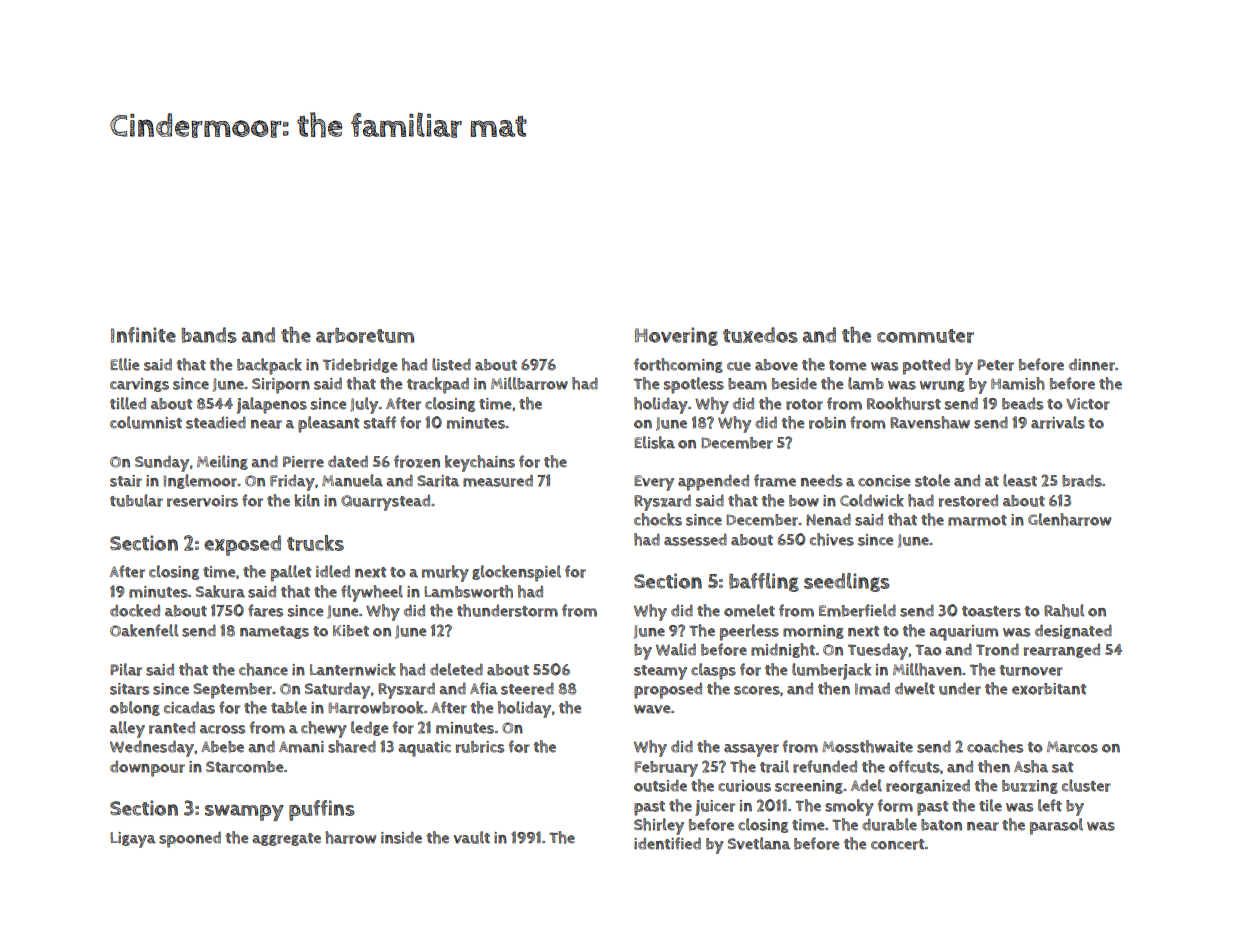 The height and width of the screenshot is (952, 1233). What do you see at coordinates (324, 729) in the screenshot?
I see `chewy` at bounding box center [324, 729].
